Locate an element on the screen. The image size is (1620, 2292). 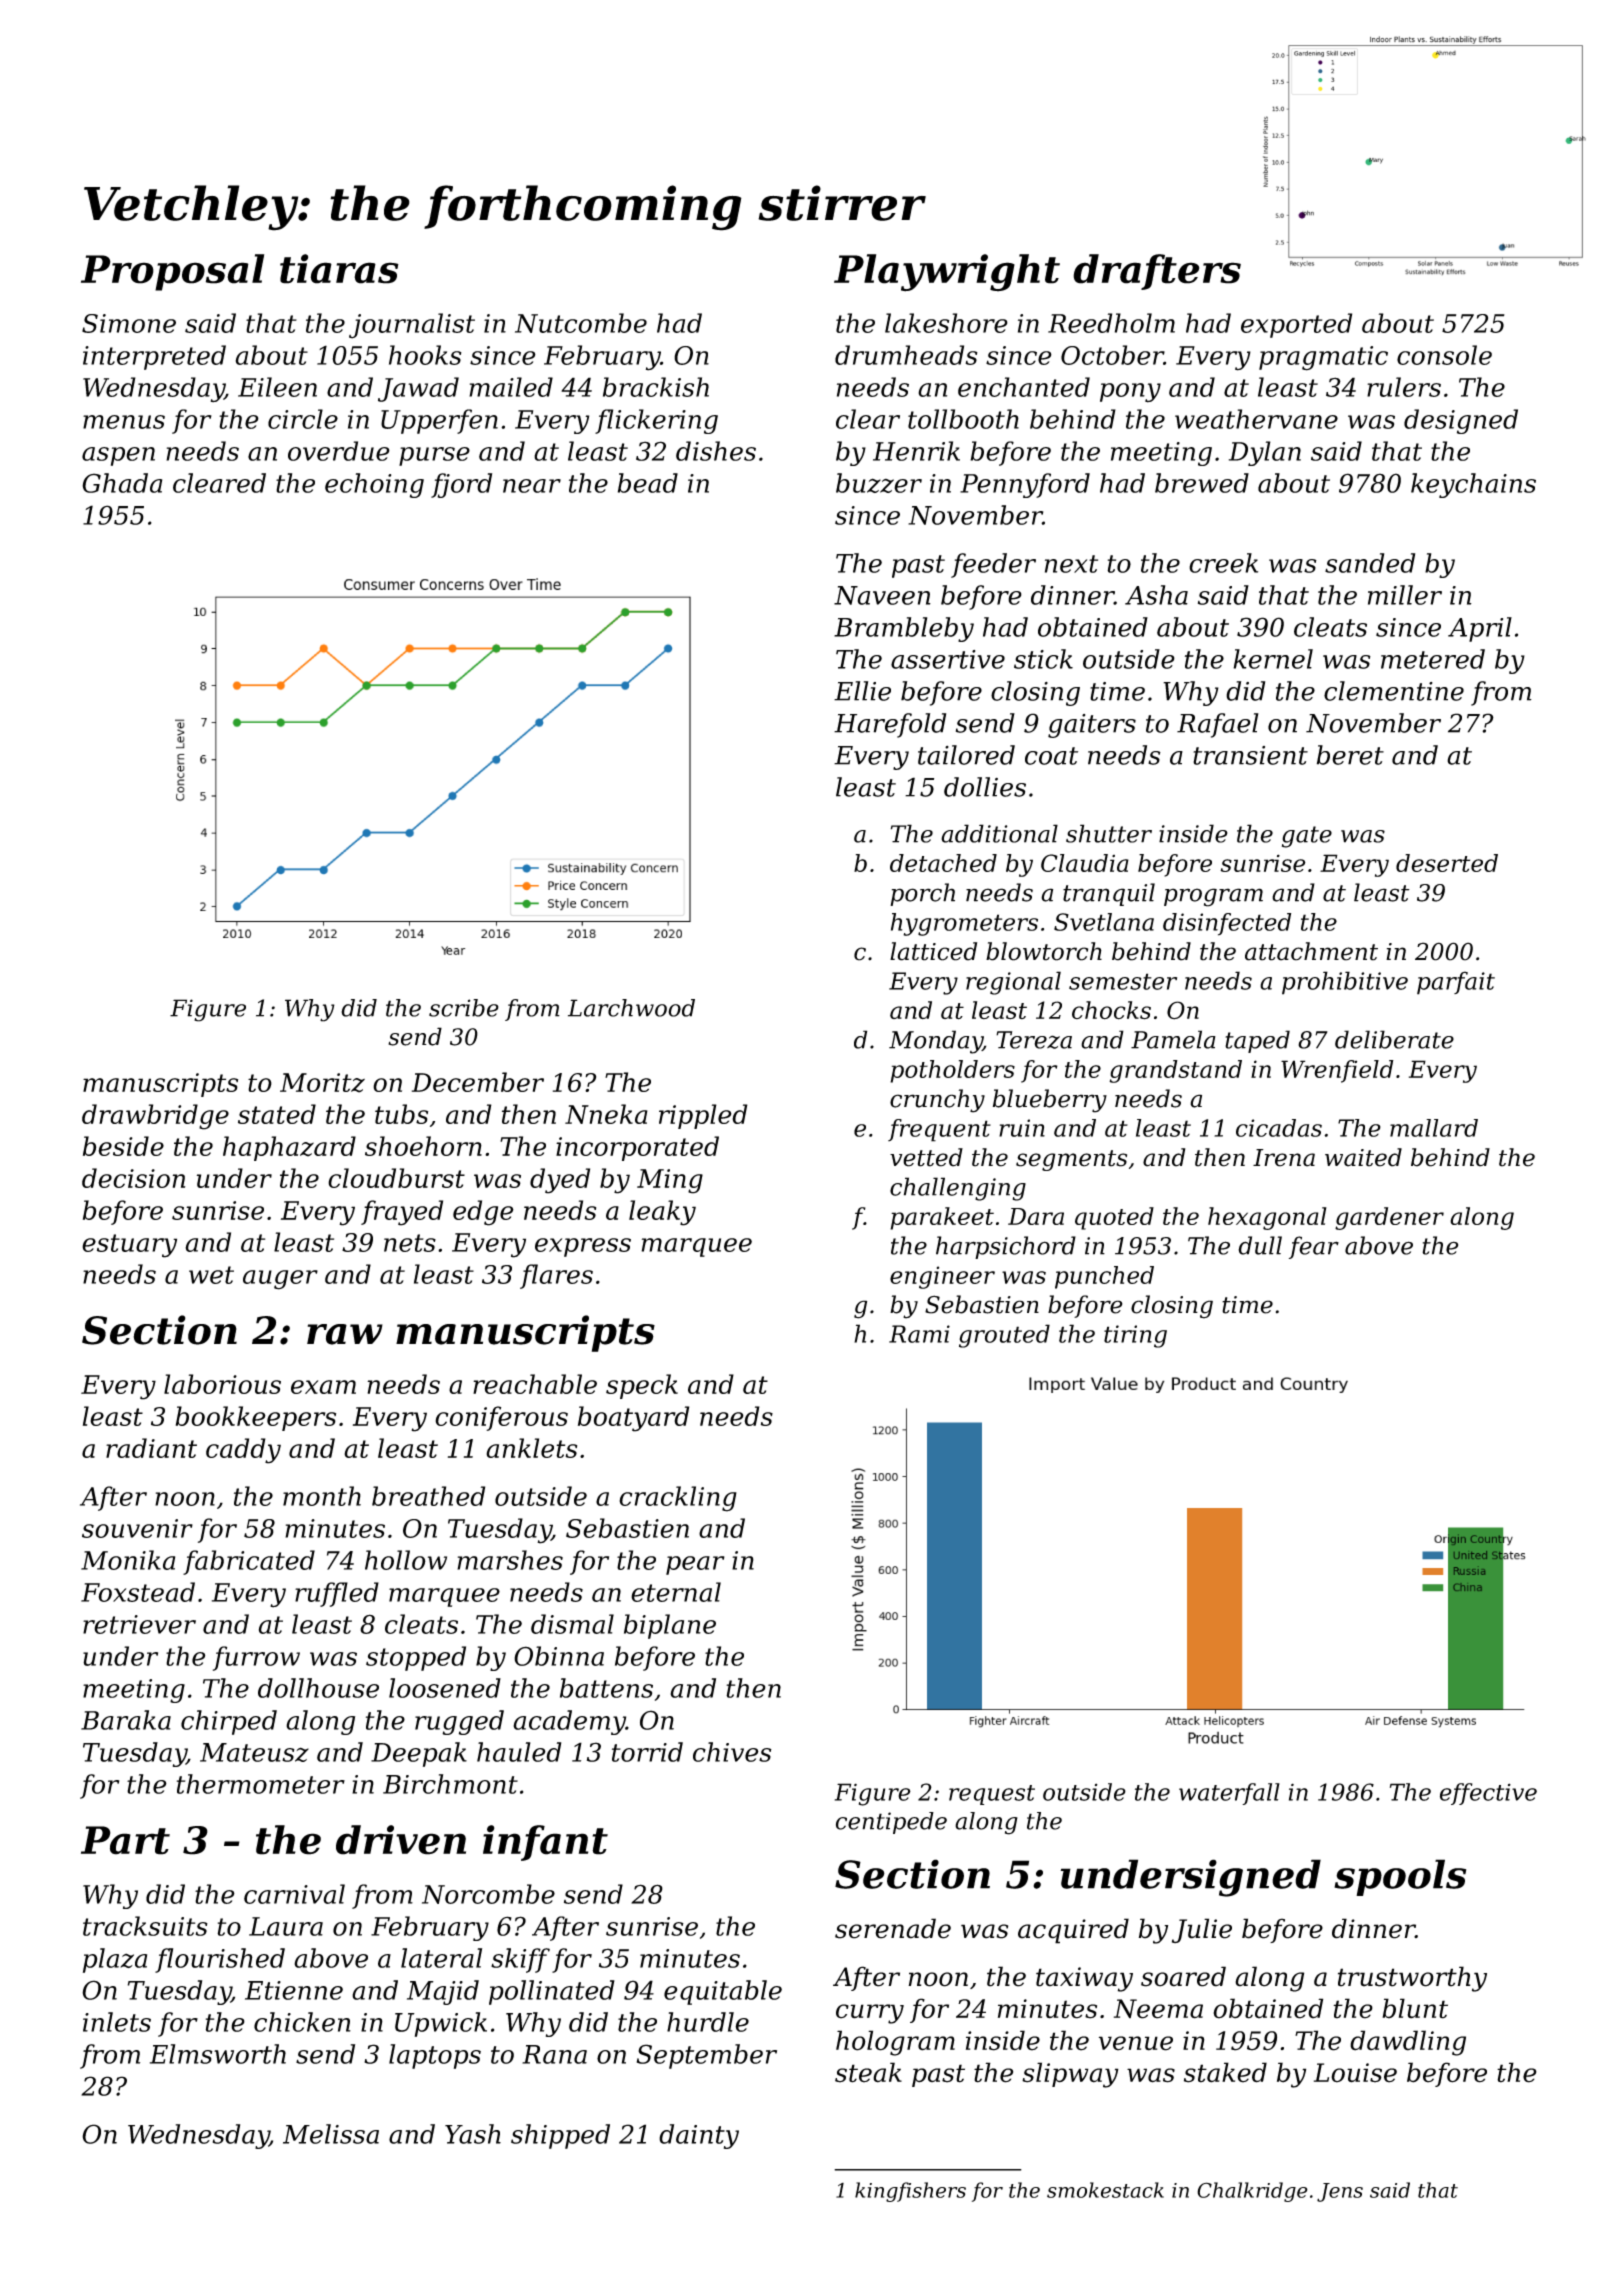
Proposal is located at coordinates (172, 272).
